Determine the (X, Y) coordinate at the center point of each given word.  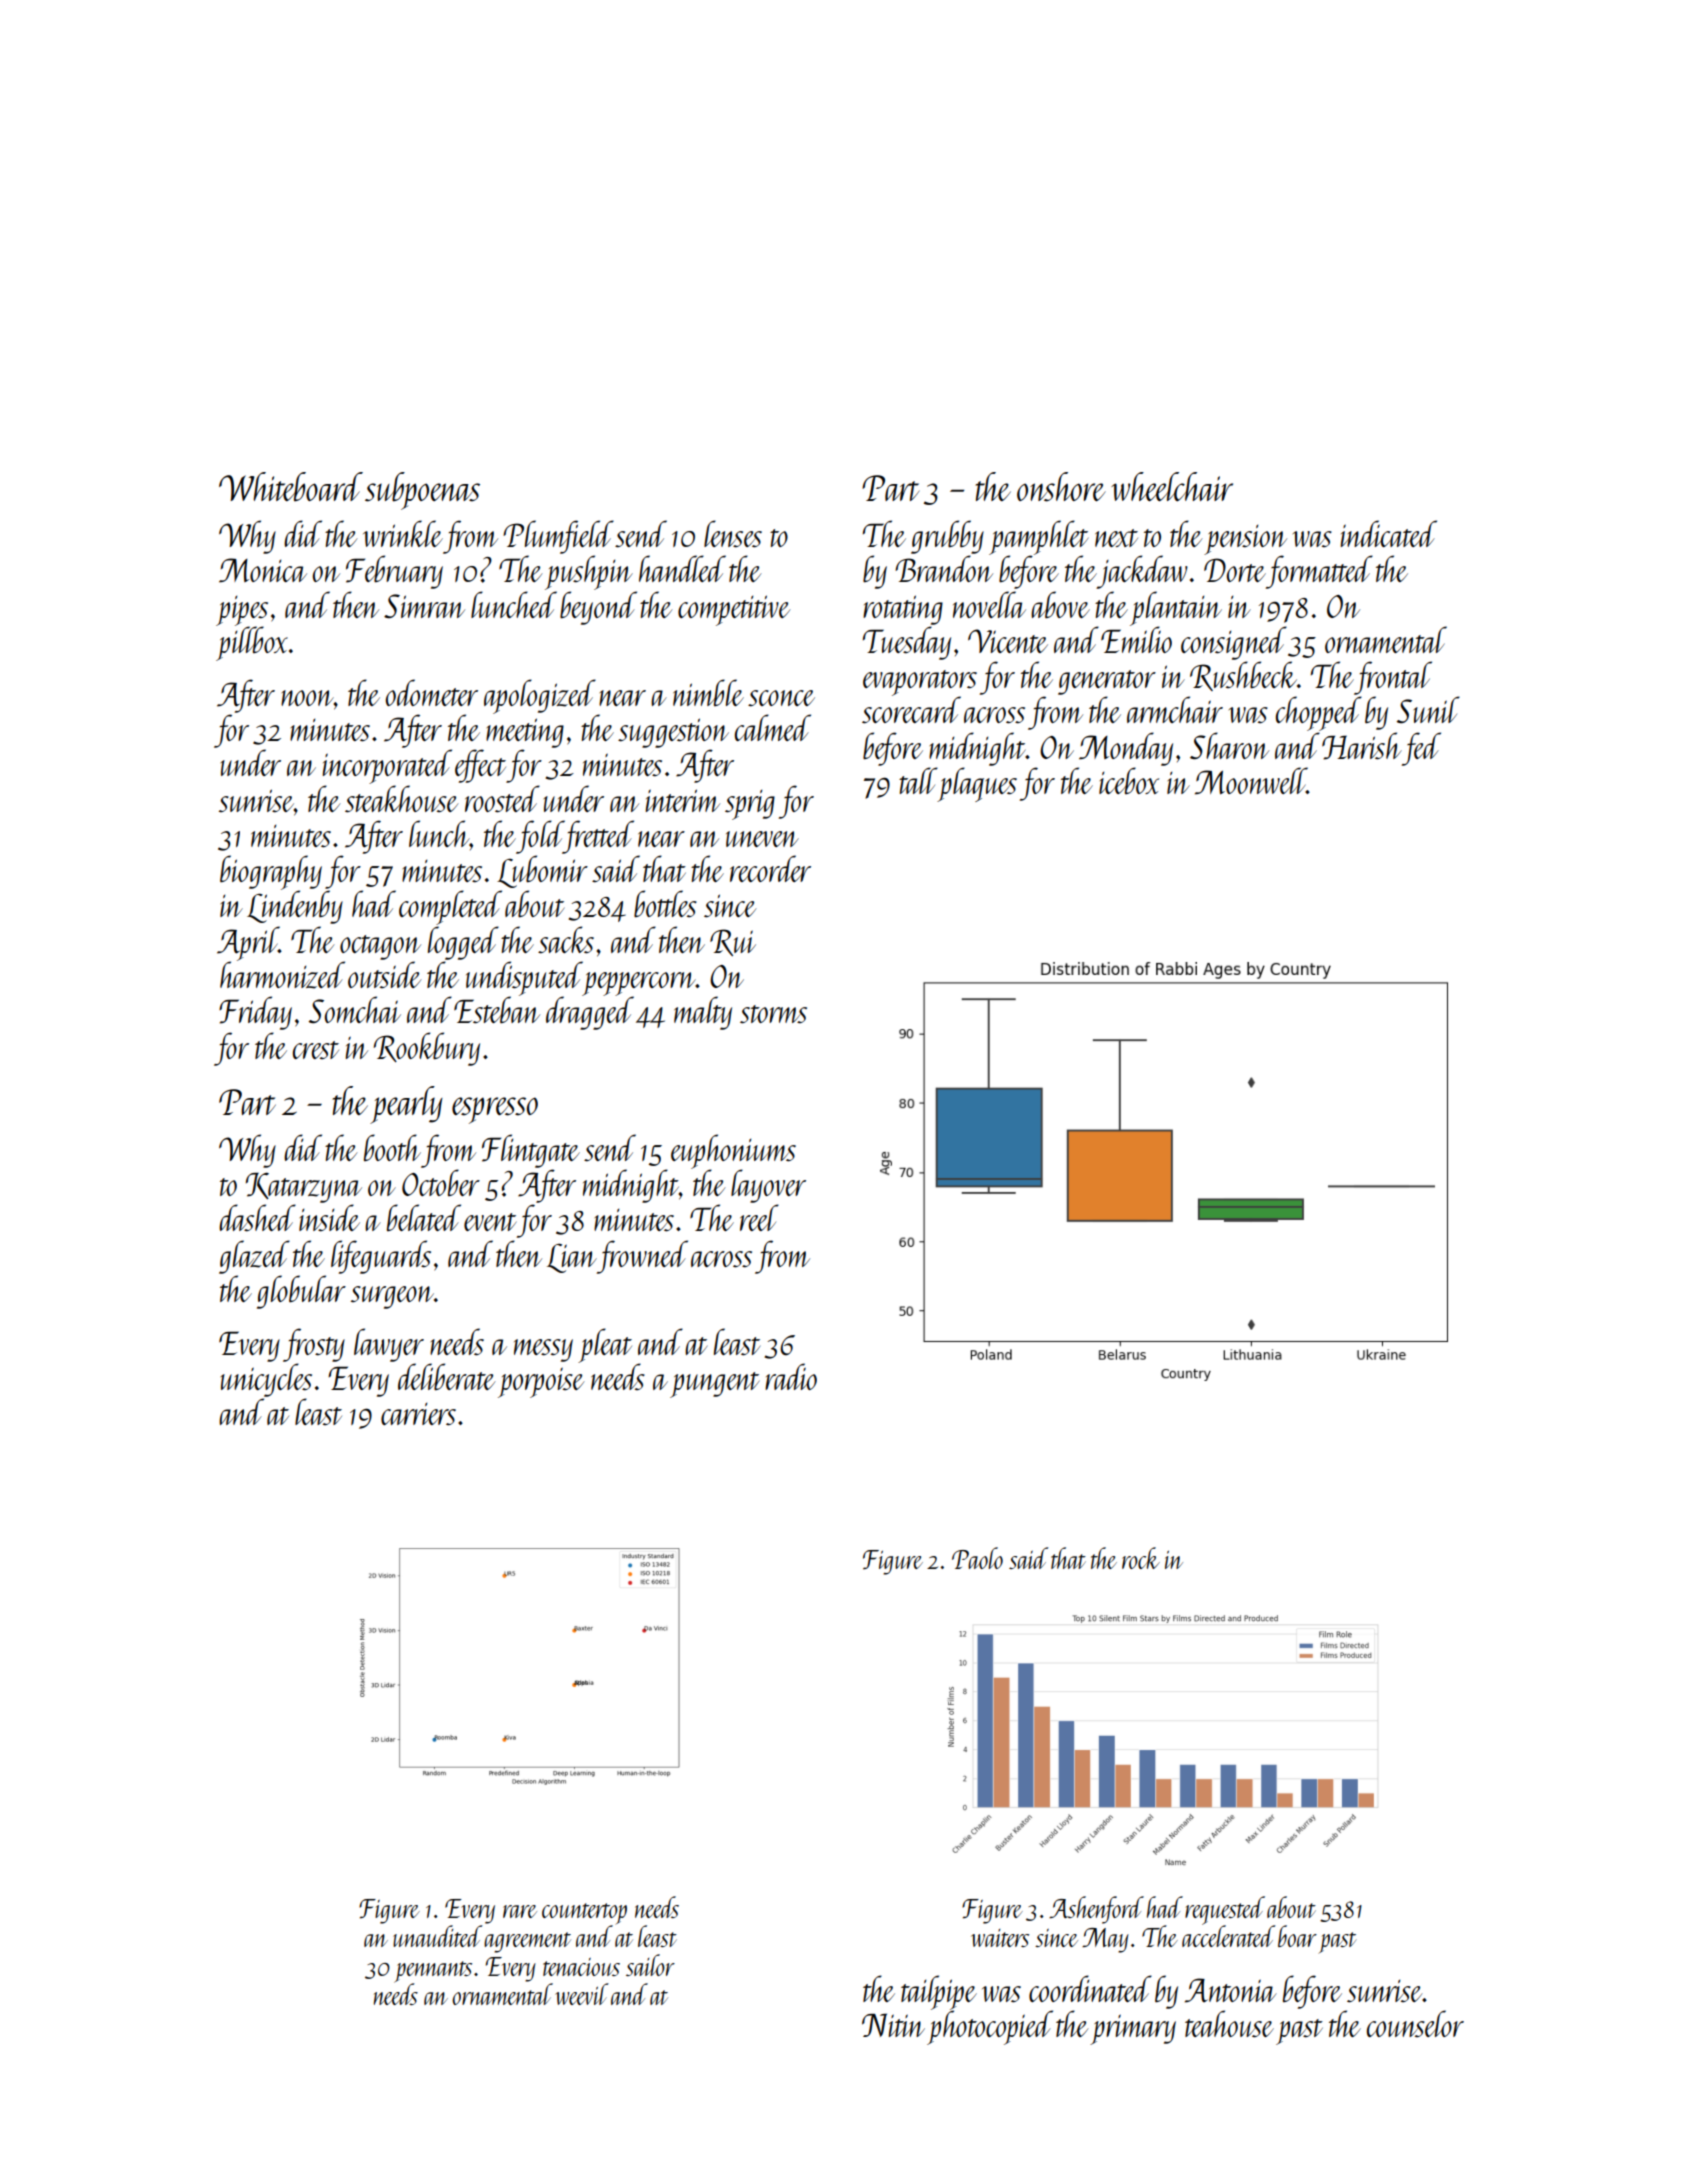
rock (1141, 1558)
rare (520, 1911)
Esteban (497, 1010)
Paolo (977, 1558)
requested (1225, 1910)
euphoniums (733, 1151)
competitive (734, 610)
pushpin (589, 572)
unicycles (266, 1380)
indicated (1389, 533)
